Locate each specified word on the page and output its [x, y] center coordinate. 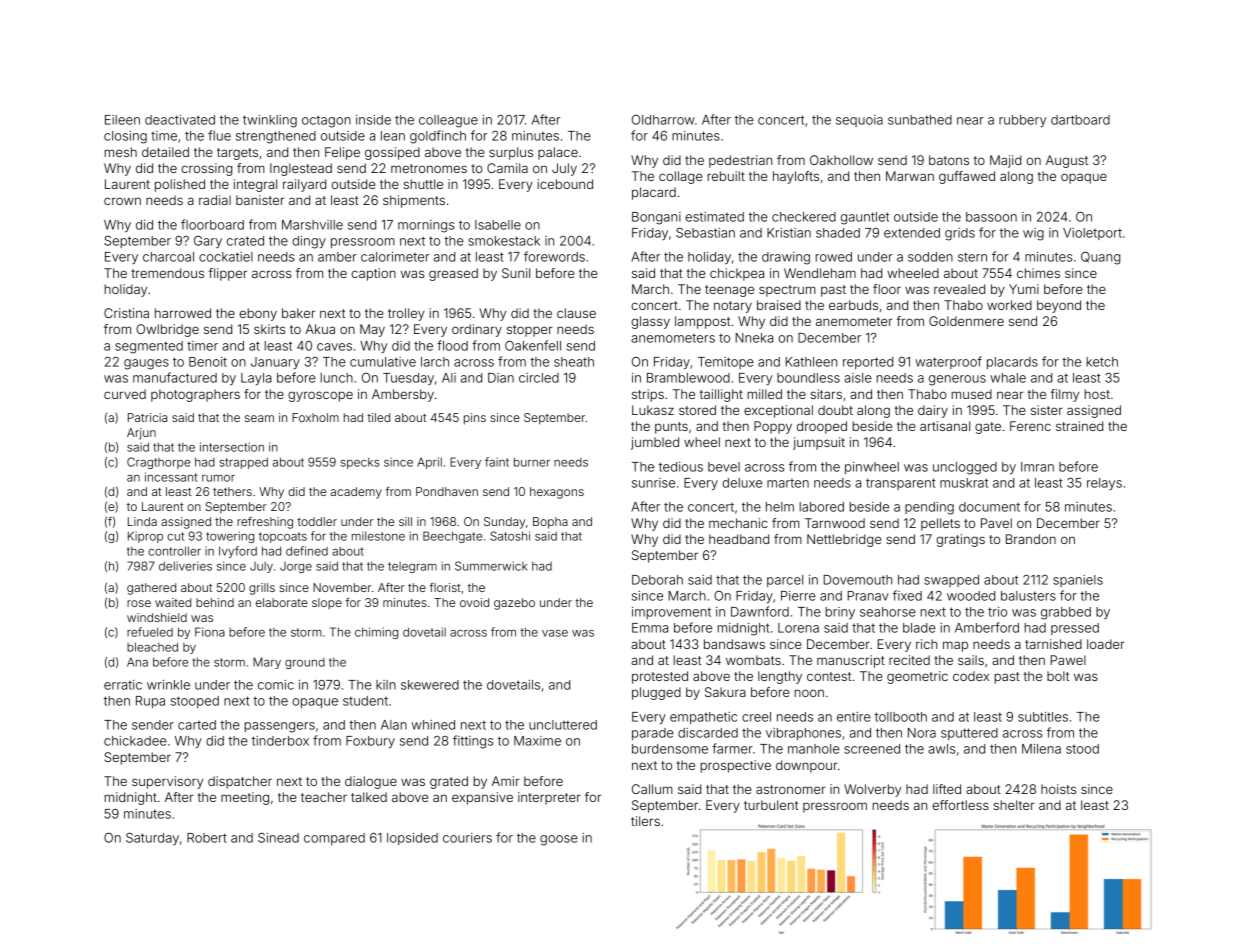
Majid [1005, 161]
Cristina [126, 313]
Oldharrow [663, 120]
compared [334, 839]
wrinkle [168, 685]
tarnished [1053, 644]
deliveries [185, 566]
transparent [901, 484]
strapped [243, 463]
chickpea [737, 274]
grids [960, 234]
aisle [858, 378]
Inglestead [301, 169]
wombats [753, 660]
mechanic [738, 523]
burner [532, 462]
